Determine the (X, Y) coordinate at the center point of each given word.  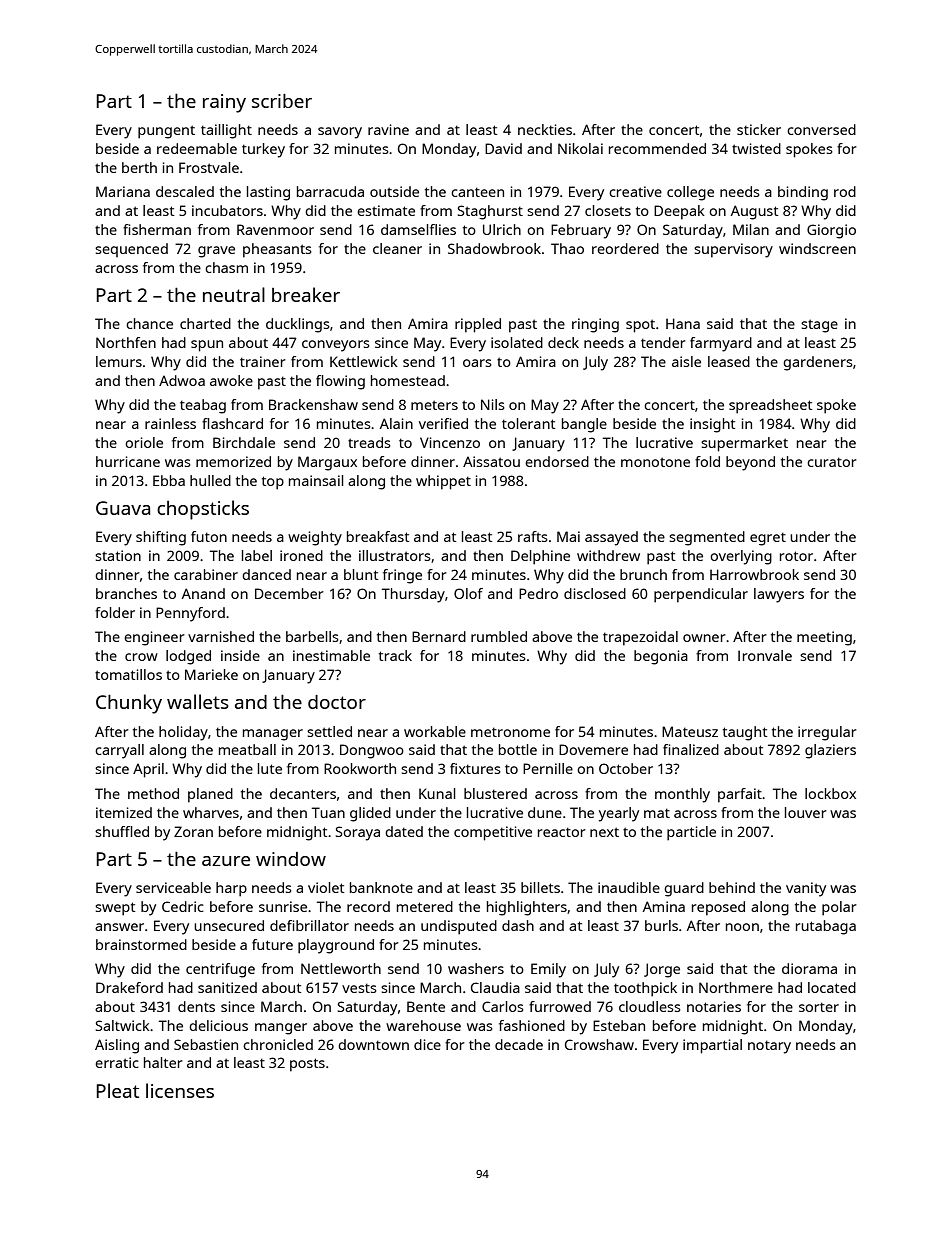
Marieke (211, 674)
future (272, 944)
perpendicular (701, 595)
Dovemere (593, 749)
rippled (478, 325)
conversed (821, 129)
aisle (686, 361)
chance (149, 323)
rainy (224, 103)
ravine (388, 129)
